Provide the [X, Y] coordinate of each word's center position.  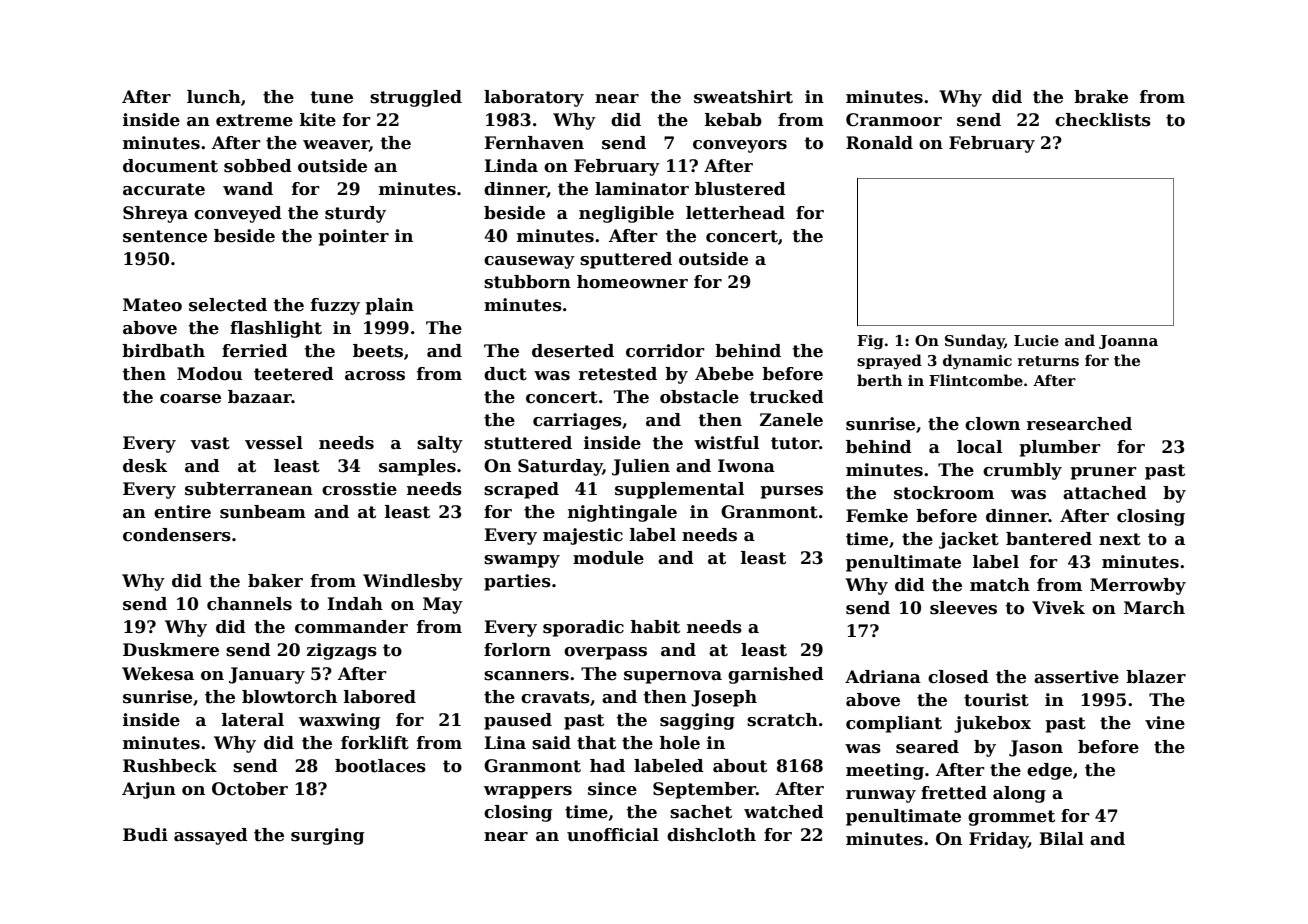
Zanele [791, 420]
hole [680, 743]
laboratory [534, 98]
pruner [1103, 473]
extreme [254, 120]
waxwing [339, 721]
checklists [1103, 120]
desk [145, 466]
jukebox [992, 724]
